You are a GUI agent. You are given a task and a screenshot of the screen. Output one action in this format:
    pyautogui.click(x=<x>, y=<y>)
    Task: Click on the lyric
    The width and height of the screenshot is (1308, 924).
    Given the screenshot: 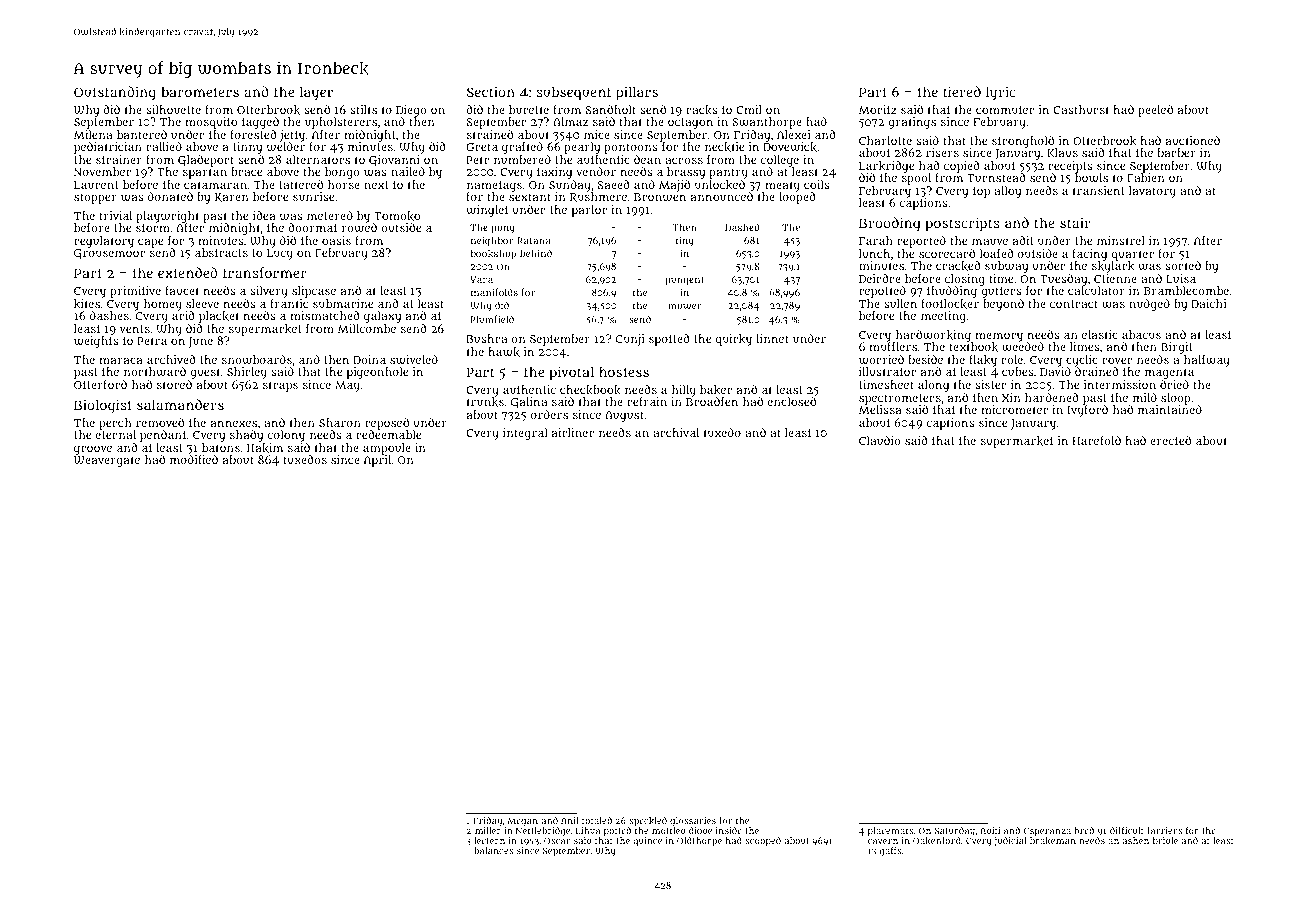 What is the action you would take?
    pyautogui.click(x=1001, y=93)
